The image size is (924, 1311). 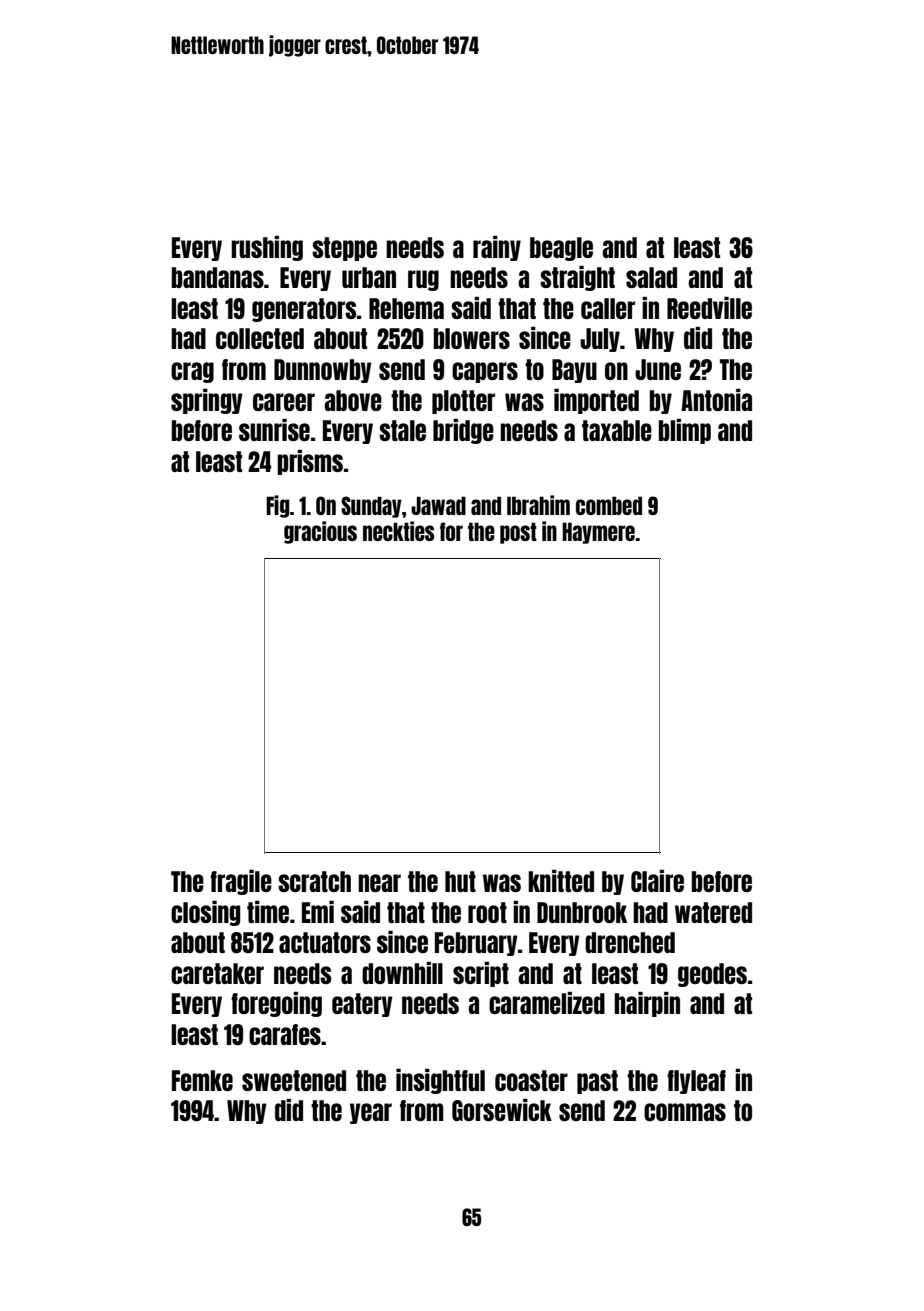 What do you see at coordinates (497, 248) in the screenshot?
I see `rainy` at bounding box center [497, 248].
